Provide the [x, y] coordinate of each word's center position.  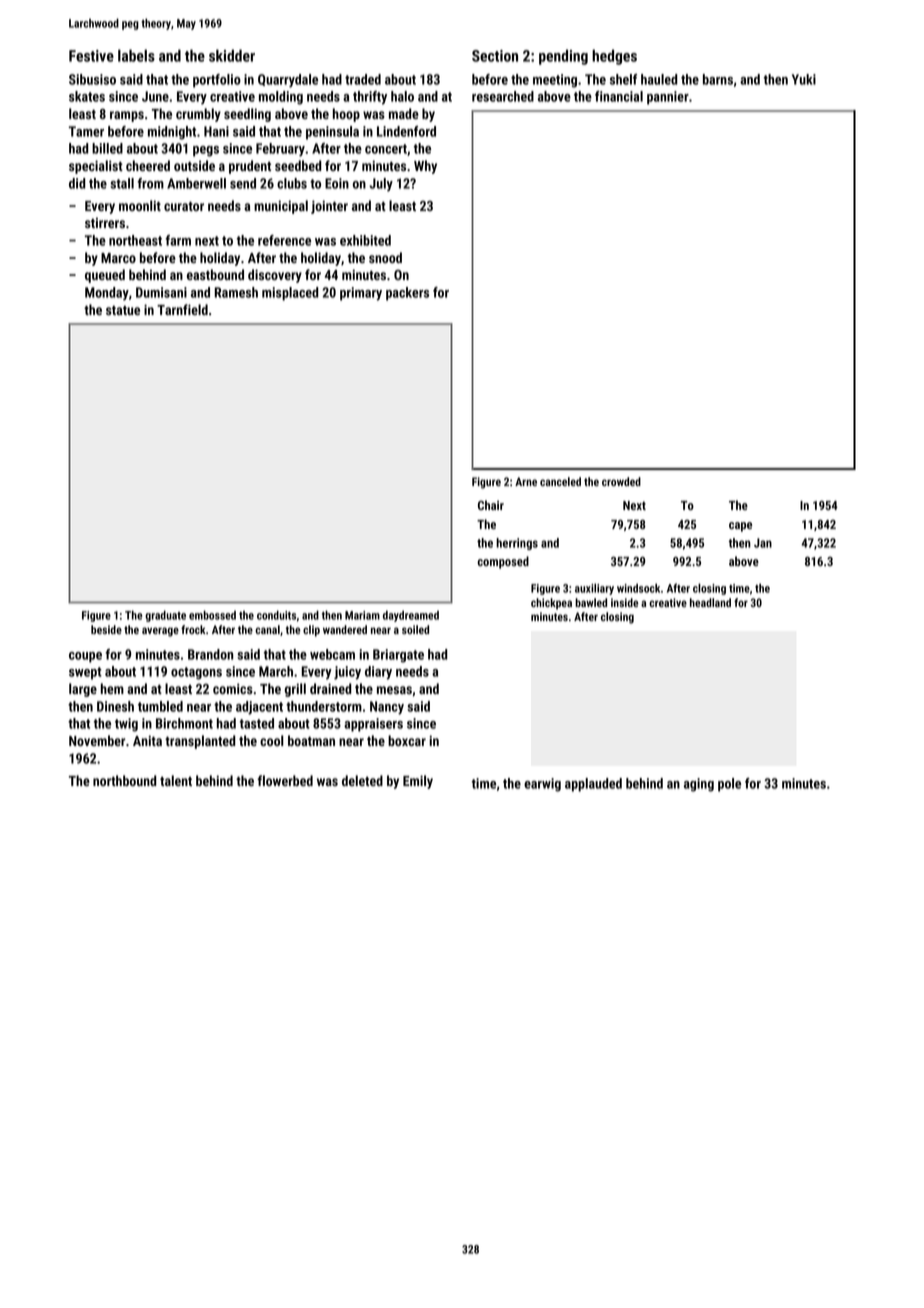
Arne [526, 481]
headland [710, 602]
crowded [621, 481]
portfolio [217, 81]
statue [123, 310]
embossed [212, 615]
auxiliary [594, 589]
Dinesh [115, 706]
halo [402, 96]
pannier [668, 98]
